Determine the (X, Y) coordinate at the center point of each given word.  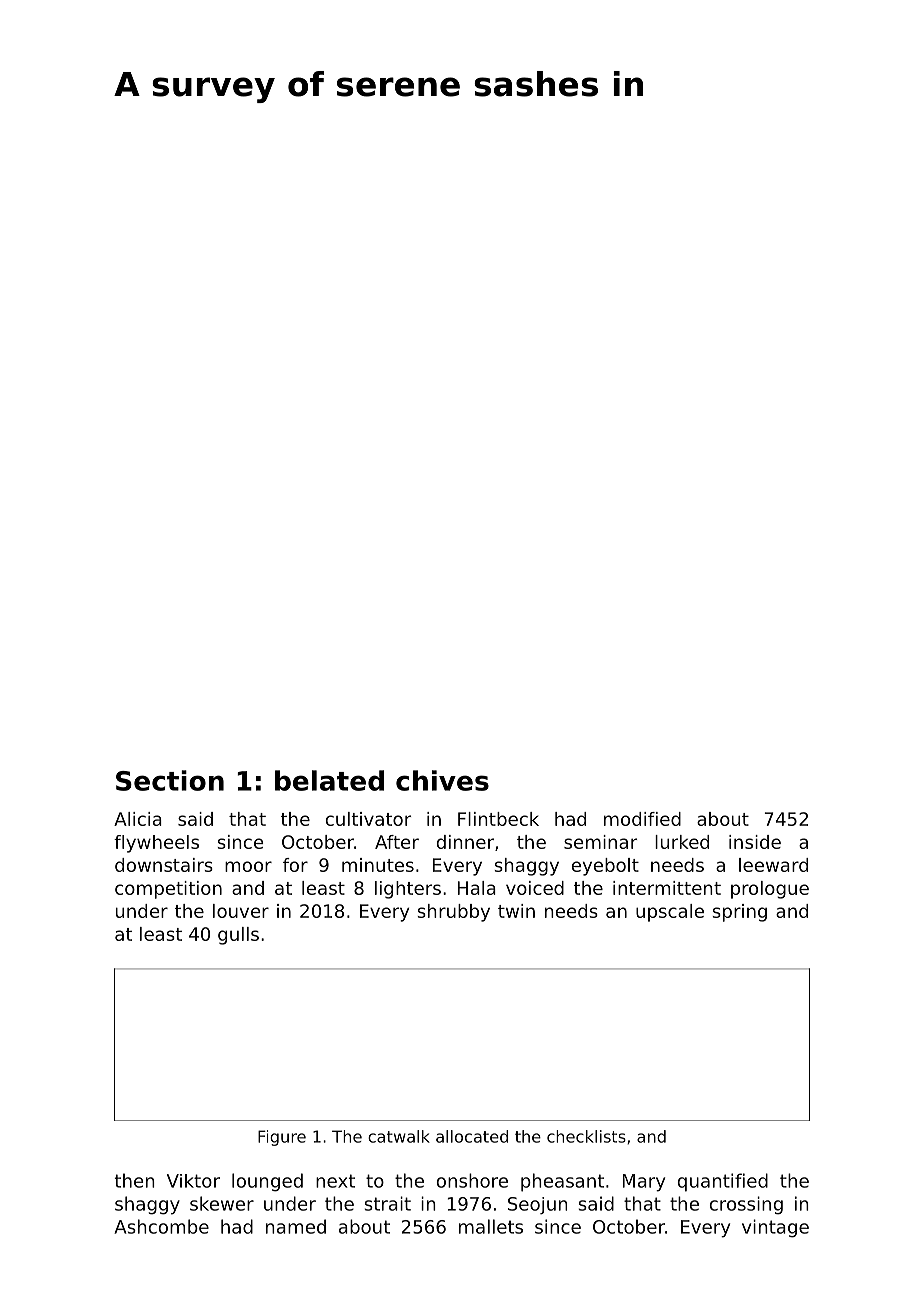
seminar (600, 842)
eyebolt (605, 867)
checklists (586, 1136)
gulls (238, 936)
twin (516, 911)
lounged (267, 1182)
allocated (472, 1136)
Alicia (138, 819)
